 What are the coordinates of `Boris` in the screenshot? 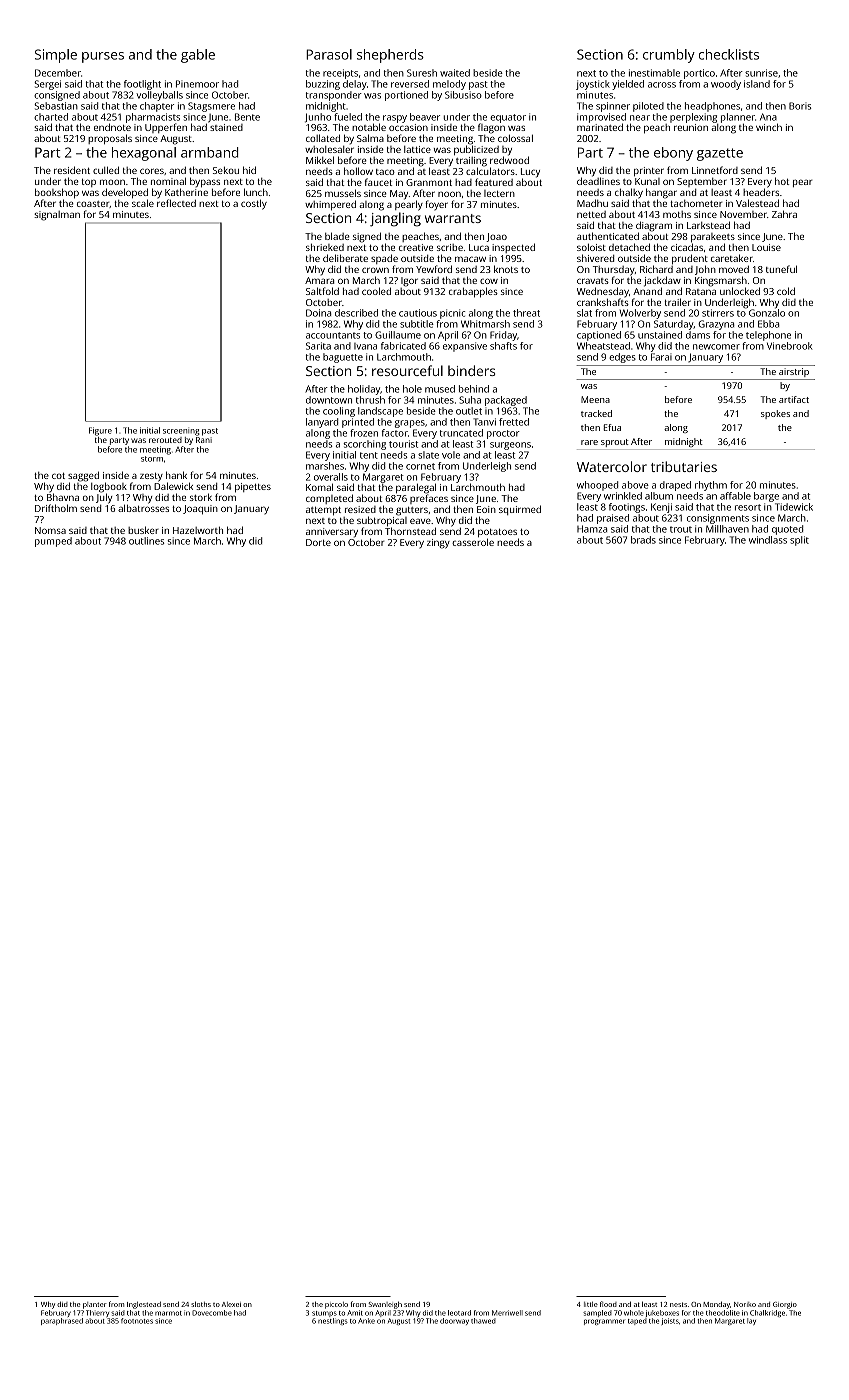 It's located at (800, 106).
